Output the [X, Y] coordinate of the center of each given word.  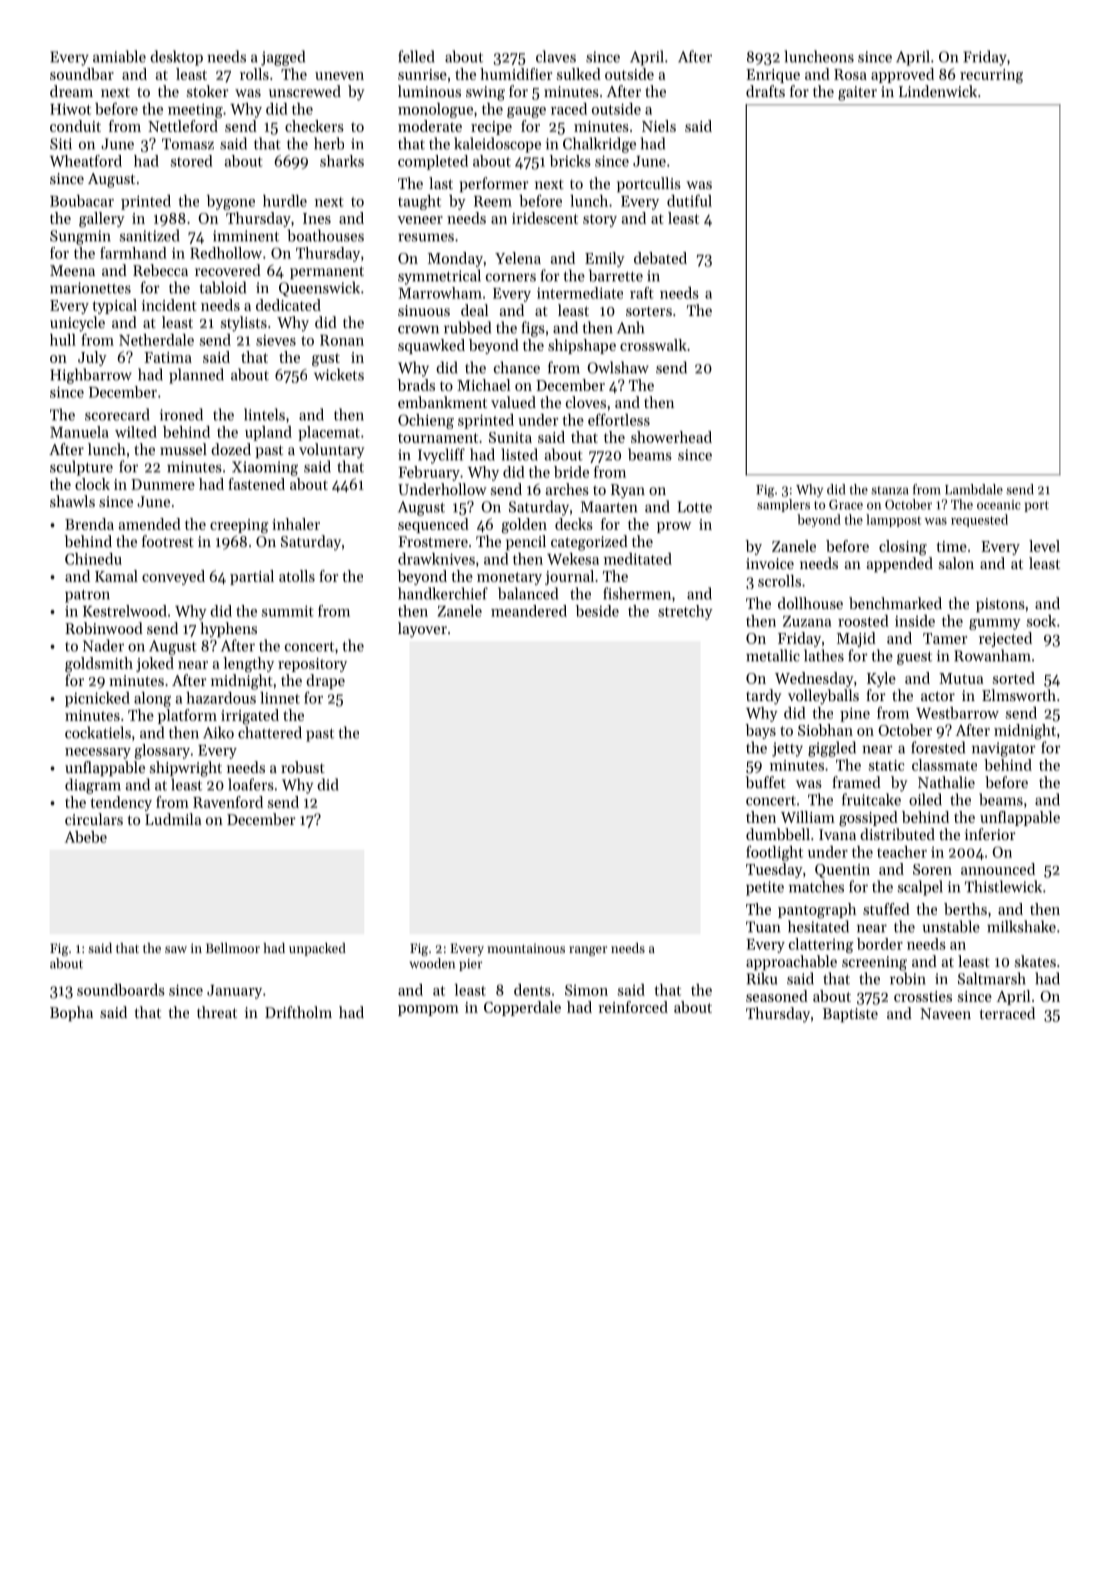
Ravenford [228, 802]
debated [660, 258]
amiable [119, 56]
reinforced [633, 1007]
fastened [256, 484]
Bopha [71, 1013]
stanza [890, 490]
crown [418, 329]
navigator [1004, 749]
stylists [244, 324]
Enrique [773, 76]
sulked [579, 74]
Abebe [86, 837]
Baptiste [850, 1015]
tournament [438, 438]
